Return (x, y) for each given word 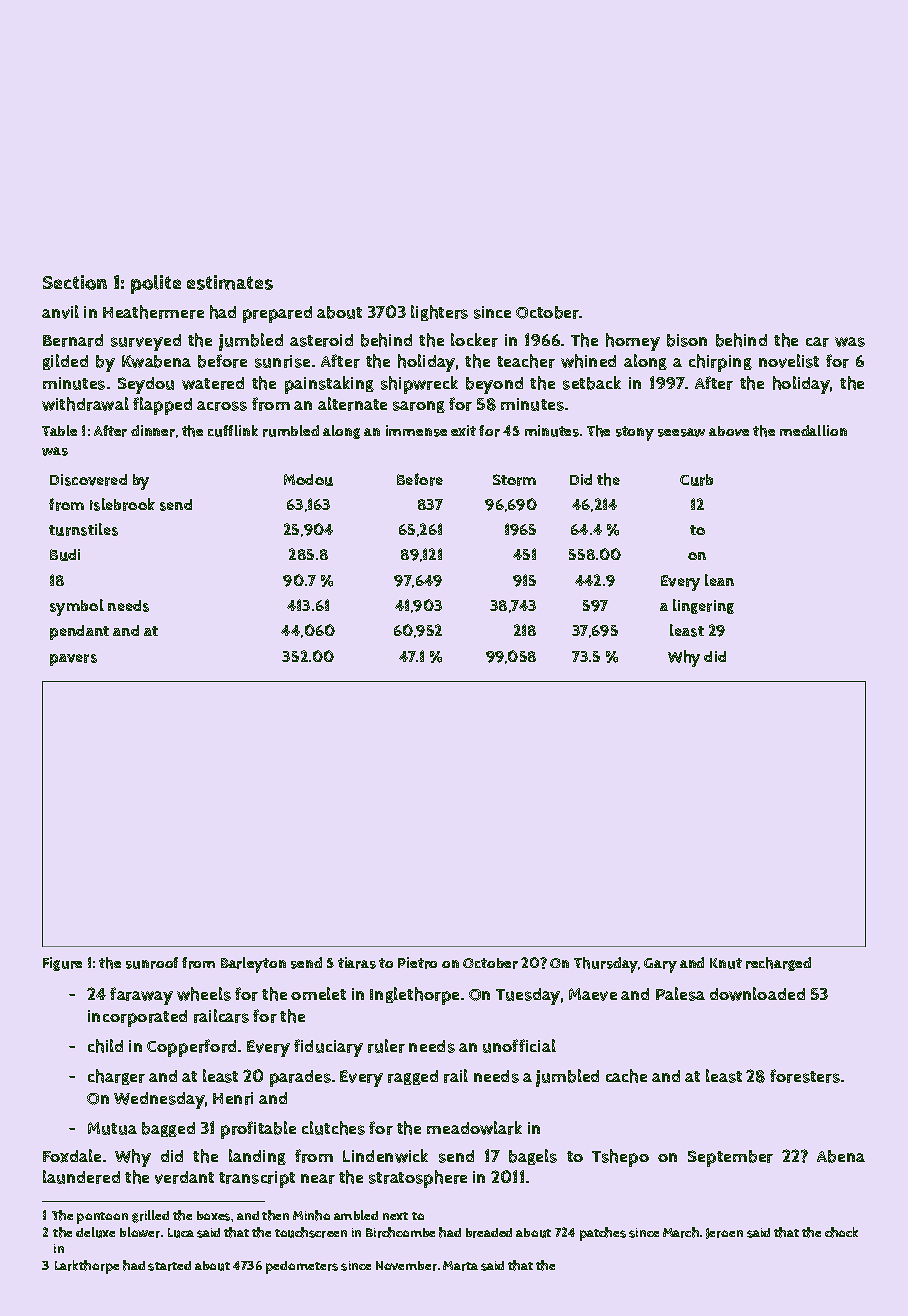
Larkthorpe (87, 1267)
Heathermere (153, 312)
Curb (696, 480)
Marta (460, 1266)
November (406, 1266)
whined (588, 361)
